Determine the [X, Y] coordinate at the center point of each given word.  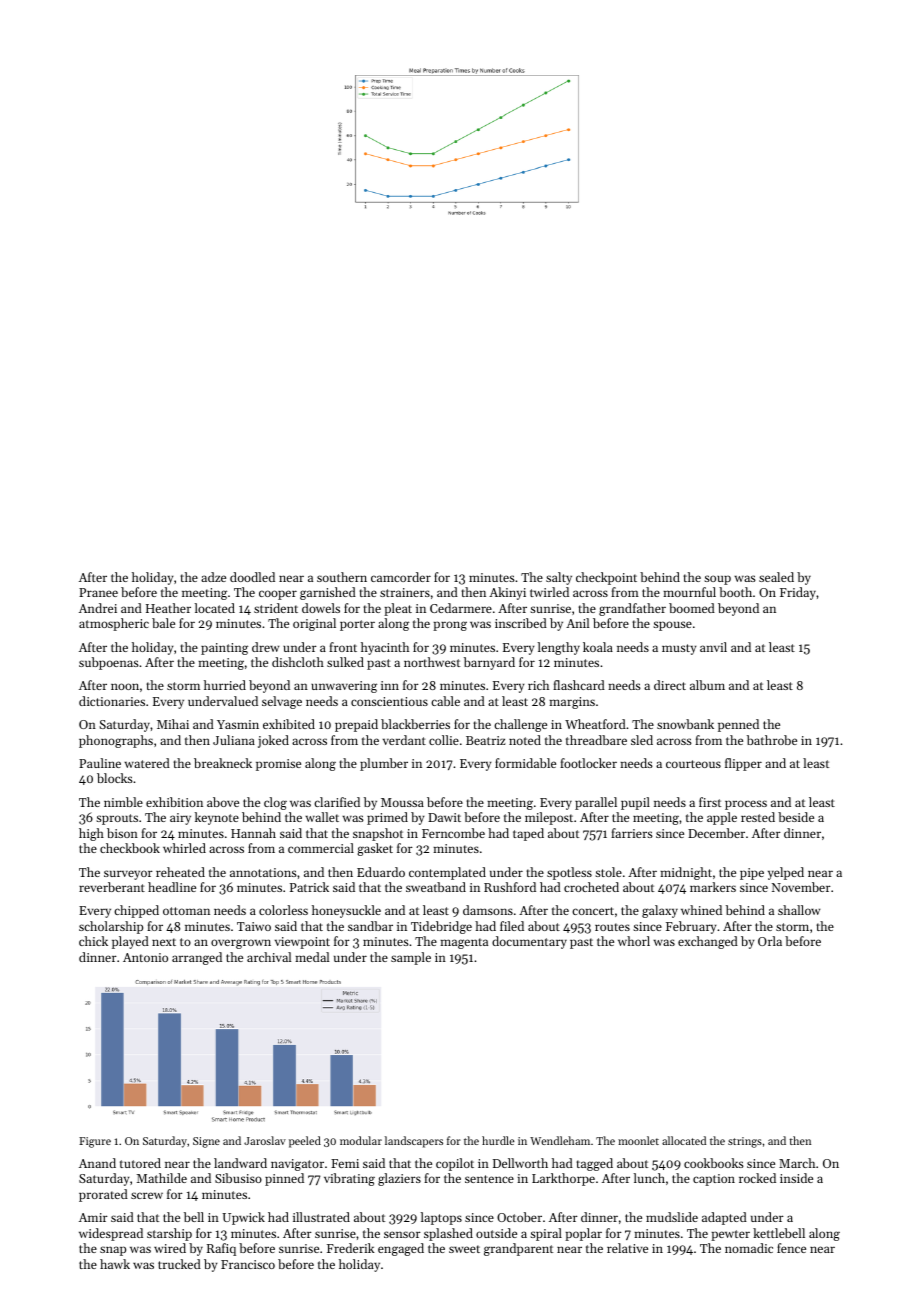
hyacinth [385, 648]
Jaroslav [265, 1140]
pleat [398, 609]
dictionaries [112, 701]
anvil [713, 647]
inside [796, 1178]
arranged [197, 958]
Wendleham [560, 1140]
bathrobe [772, 740]
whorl [634, 941]
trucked [179, 1264]
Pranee [98, 592]
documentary [529, 942]
